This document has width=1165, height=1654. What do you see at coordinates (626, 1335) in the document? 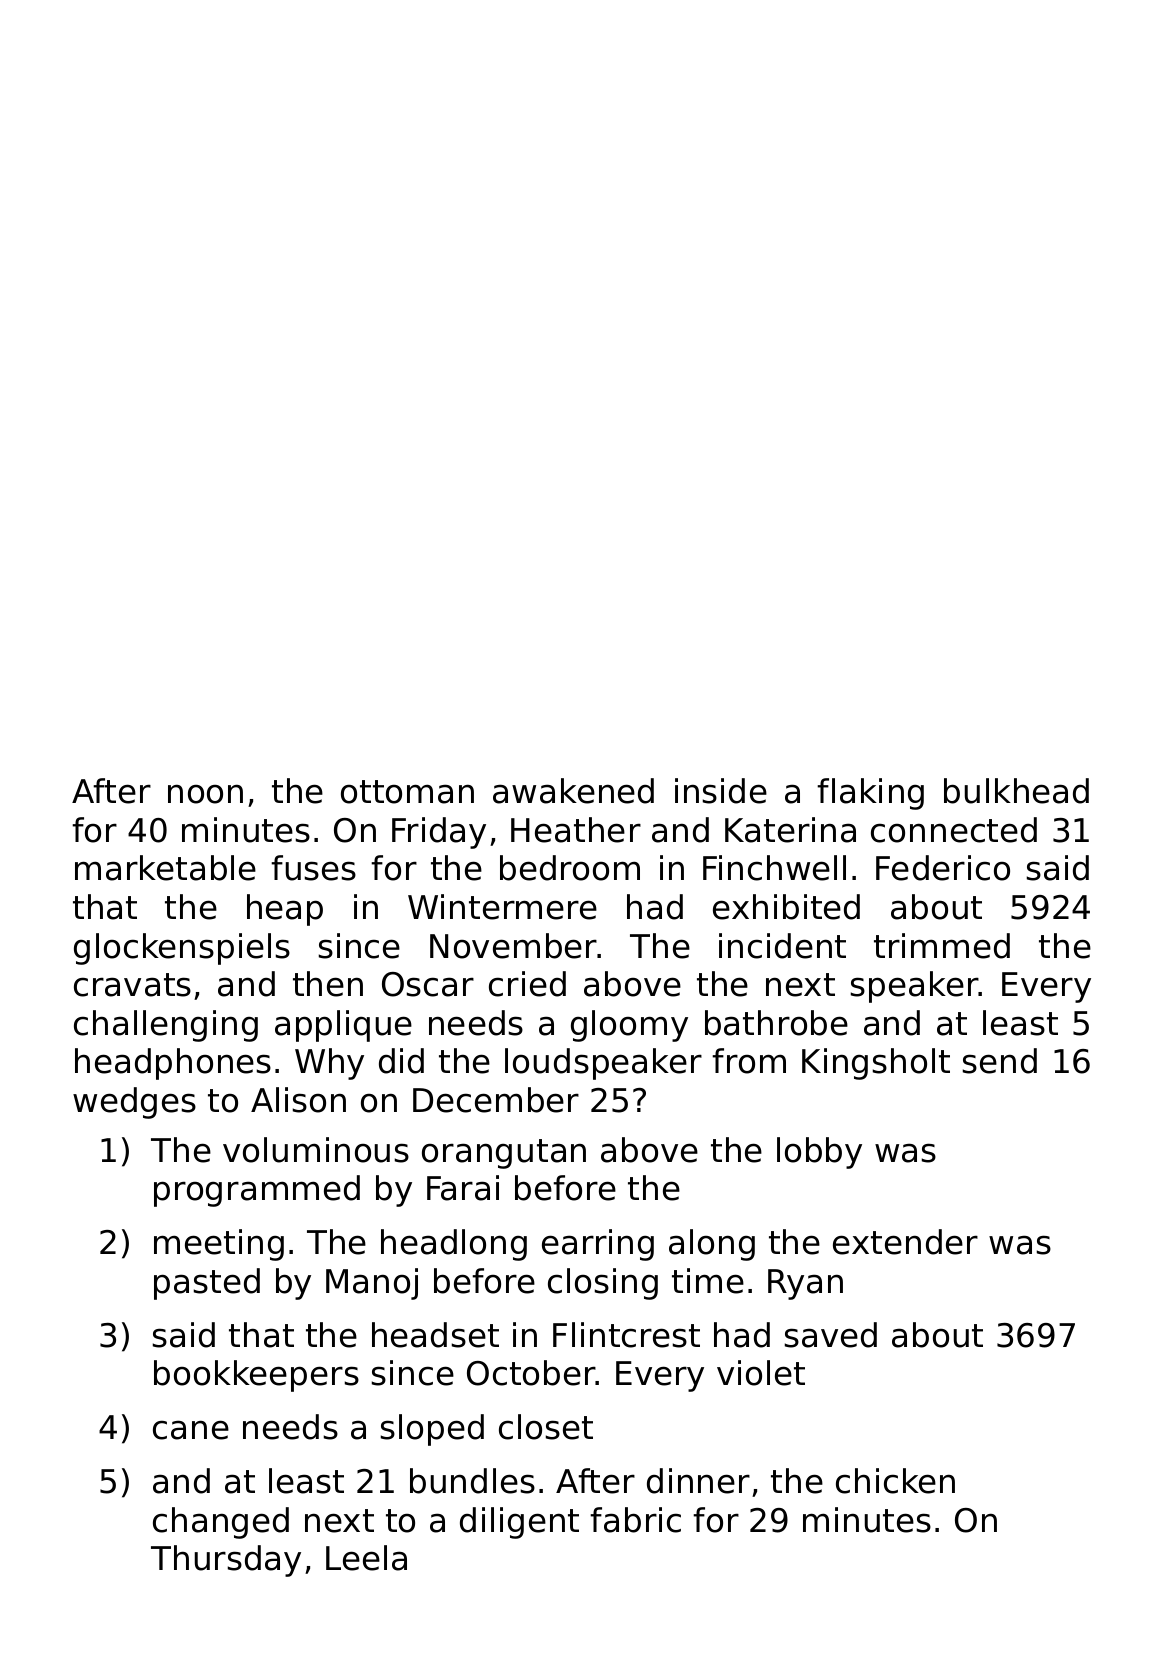
I see `Flintcrest` at bounding box center [626, 1335].
